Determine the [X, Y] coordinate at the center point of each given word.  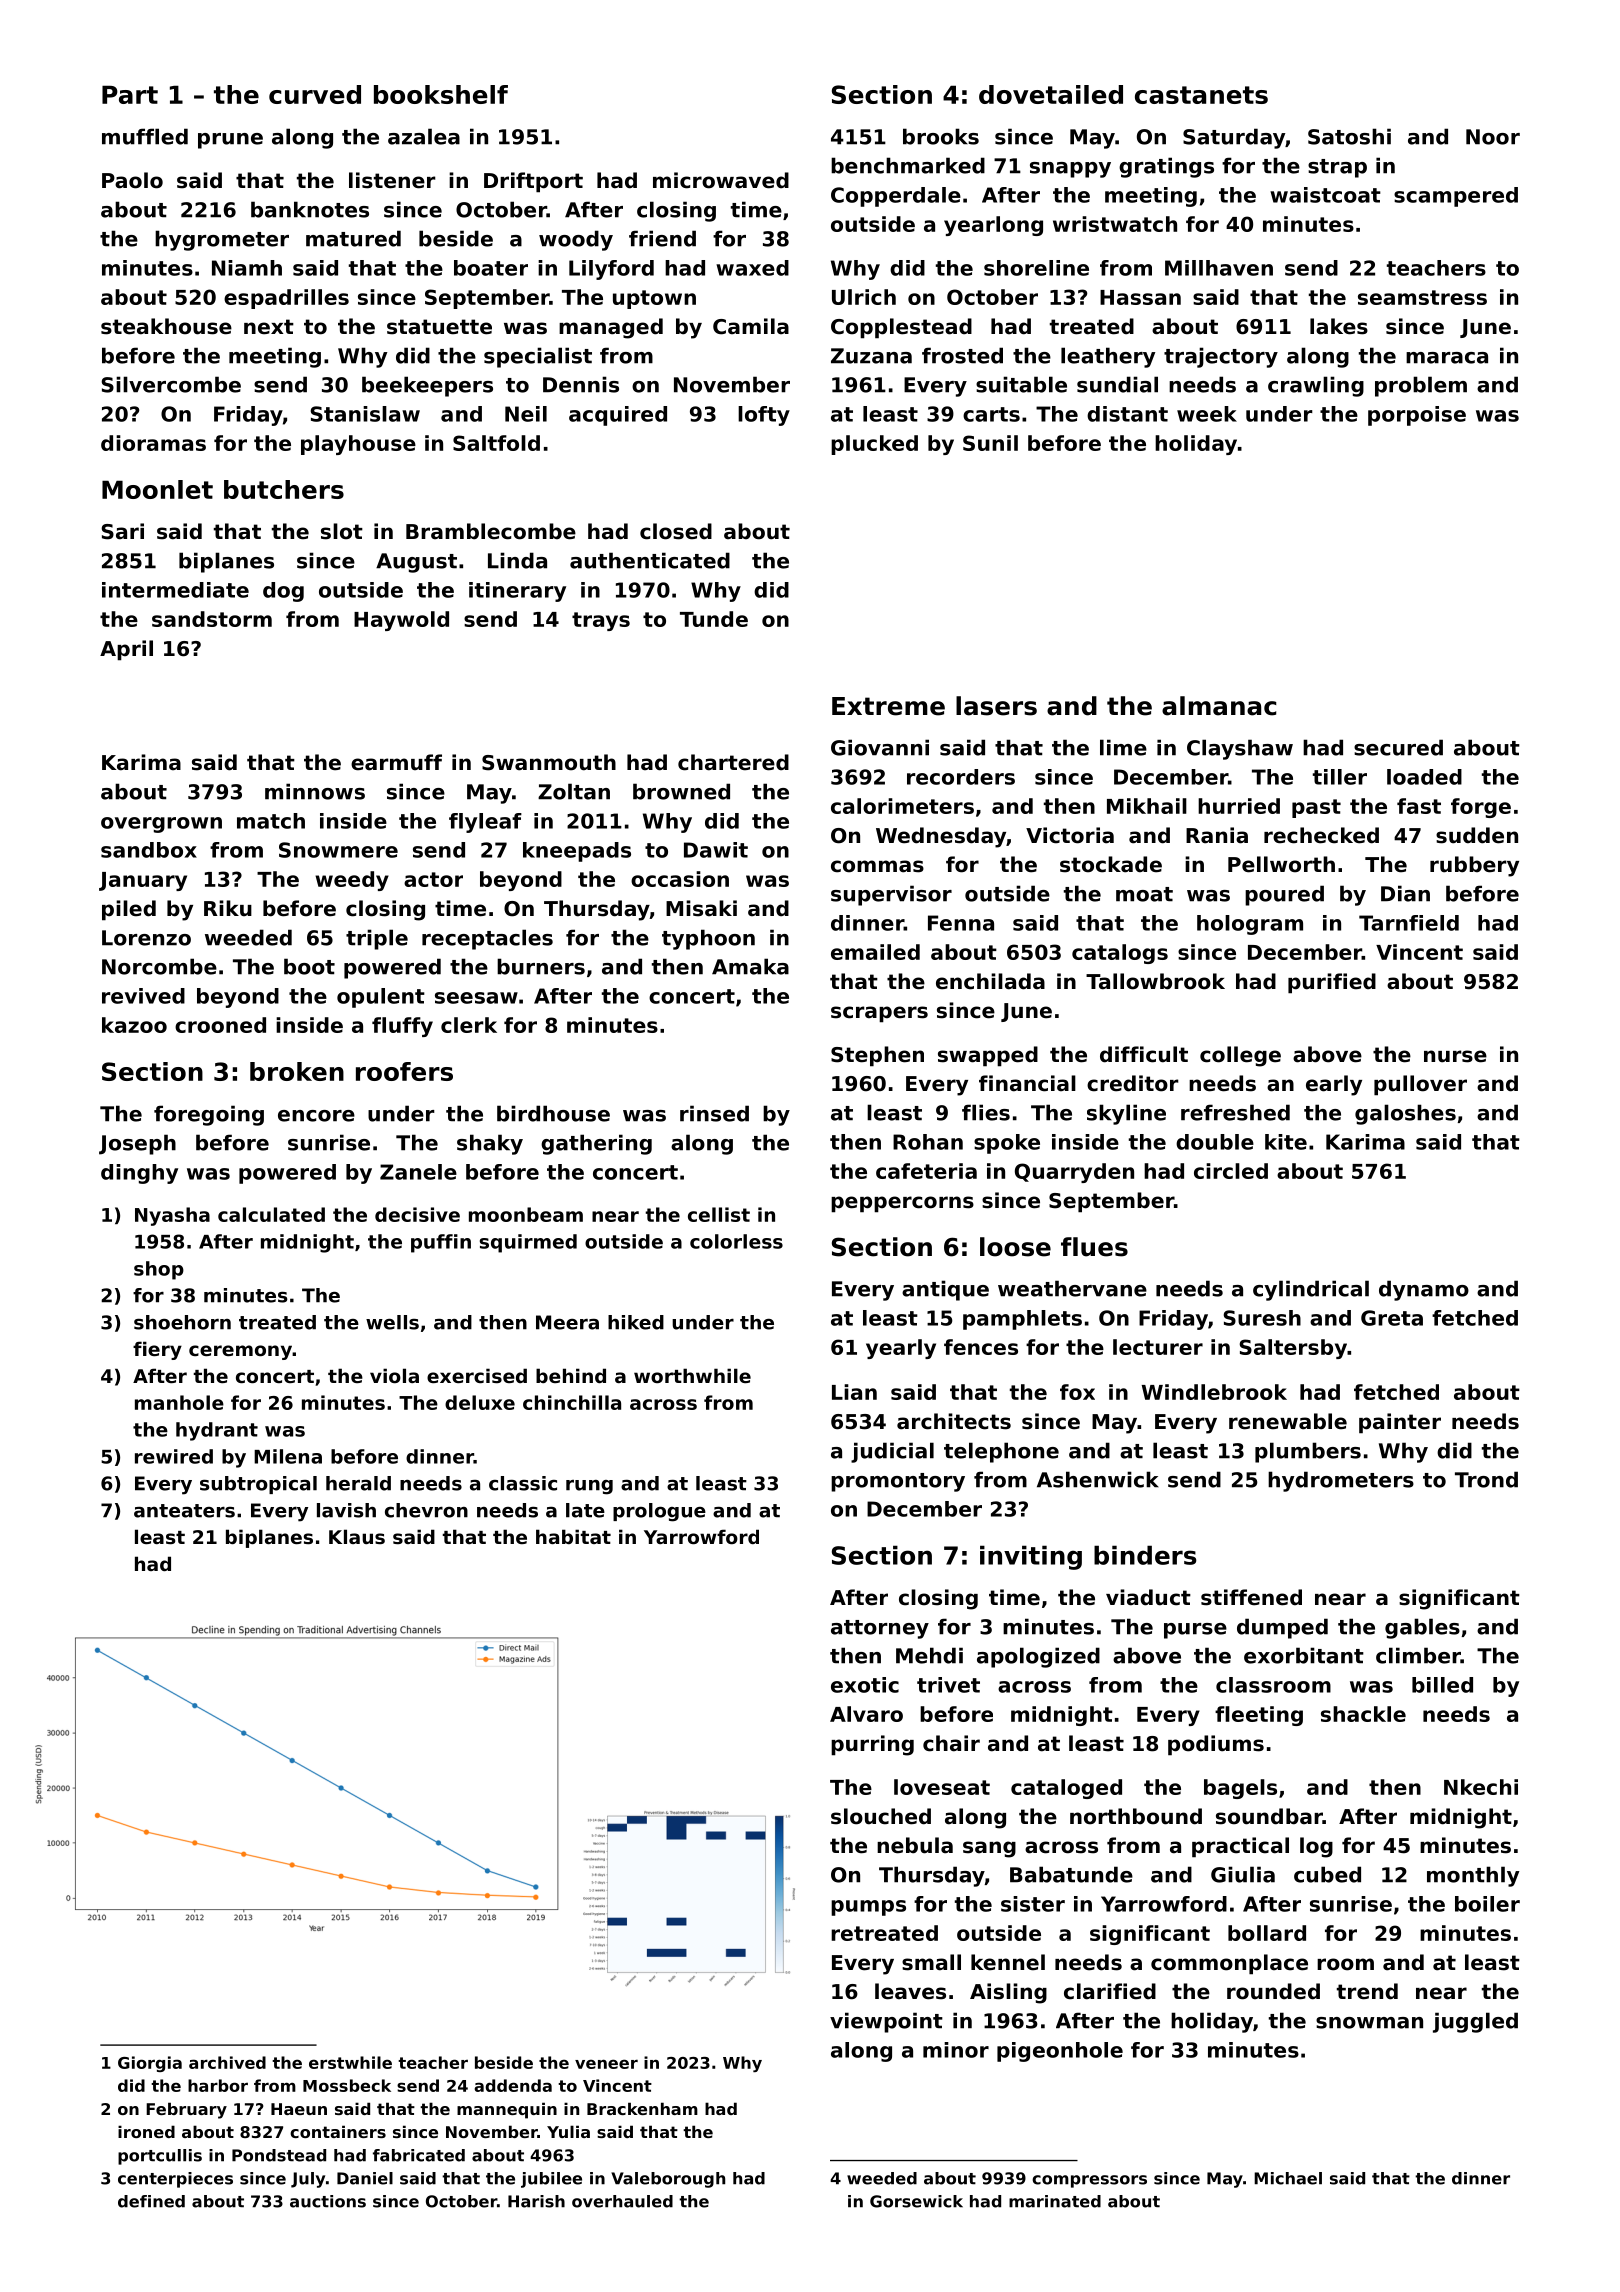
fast [1419, 806]
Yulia [568, 2131]
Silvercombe [171, 384]
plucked [874, 445]
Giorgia [150, 2064]
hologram [1250, 925]
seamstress [1422, 297]
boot [309, 966]
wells [392, 1322]
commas [877, 866]
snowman [1369, 2023]
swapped [988, 1056]
